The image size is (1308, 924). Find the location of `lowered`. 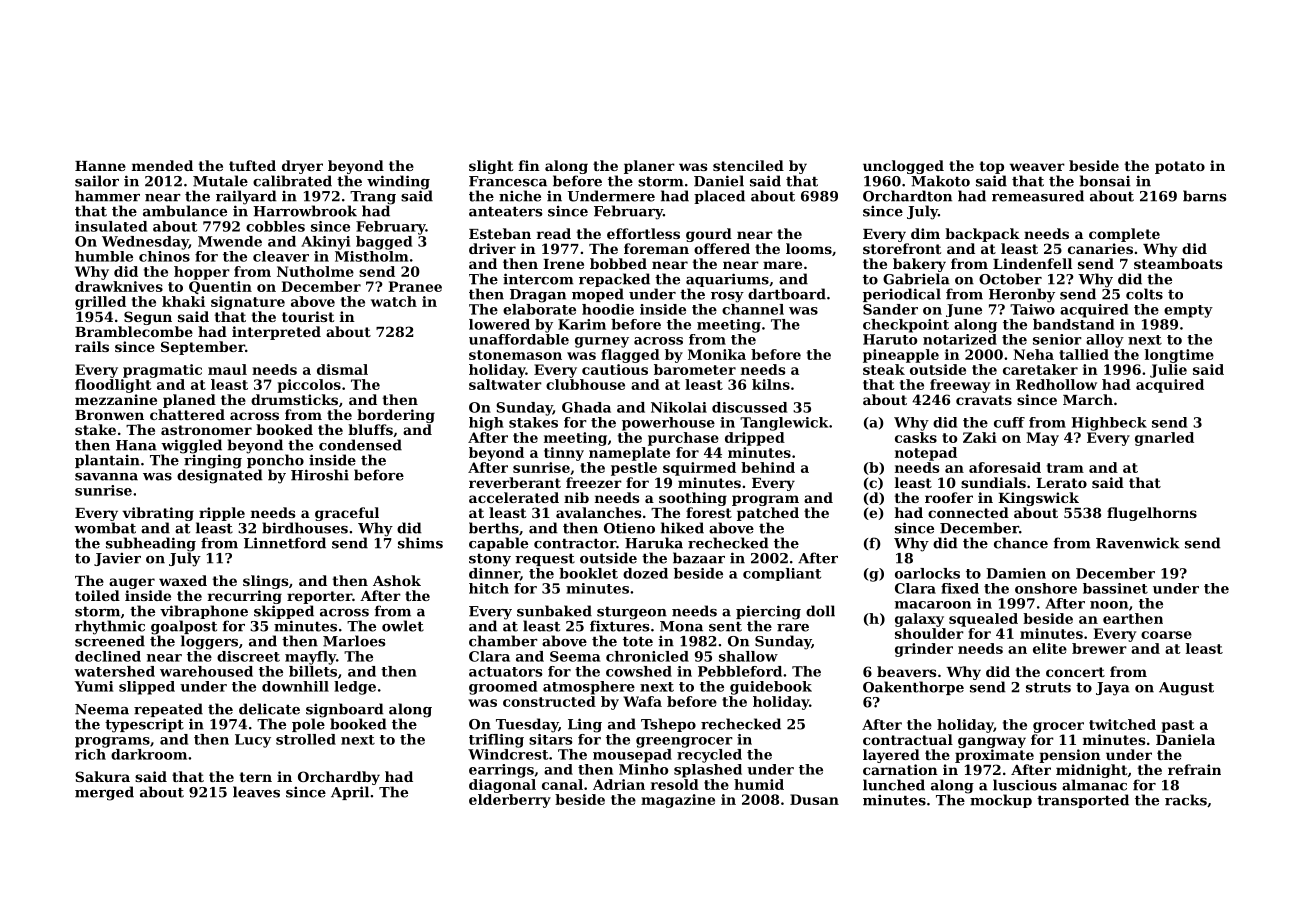

lowered is located at coordinates (499, 324).
